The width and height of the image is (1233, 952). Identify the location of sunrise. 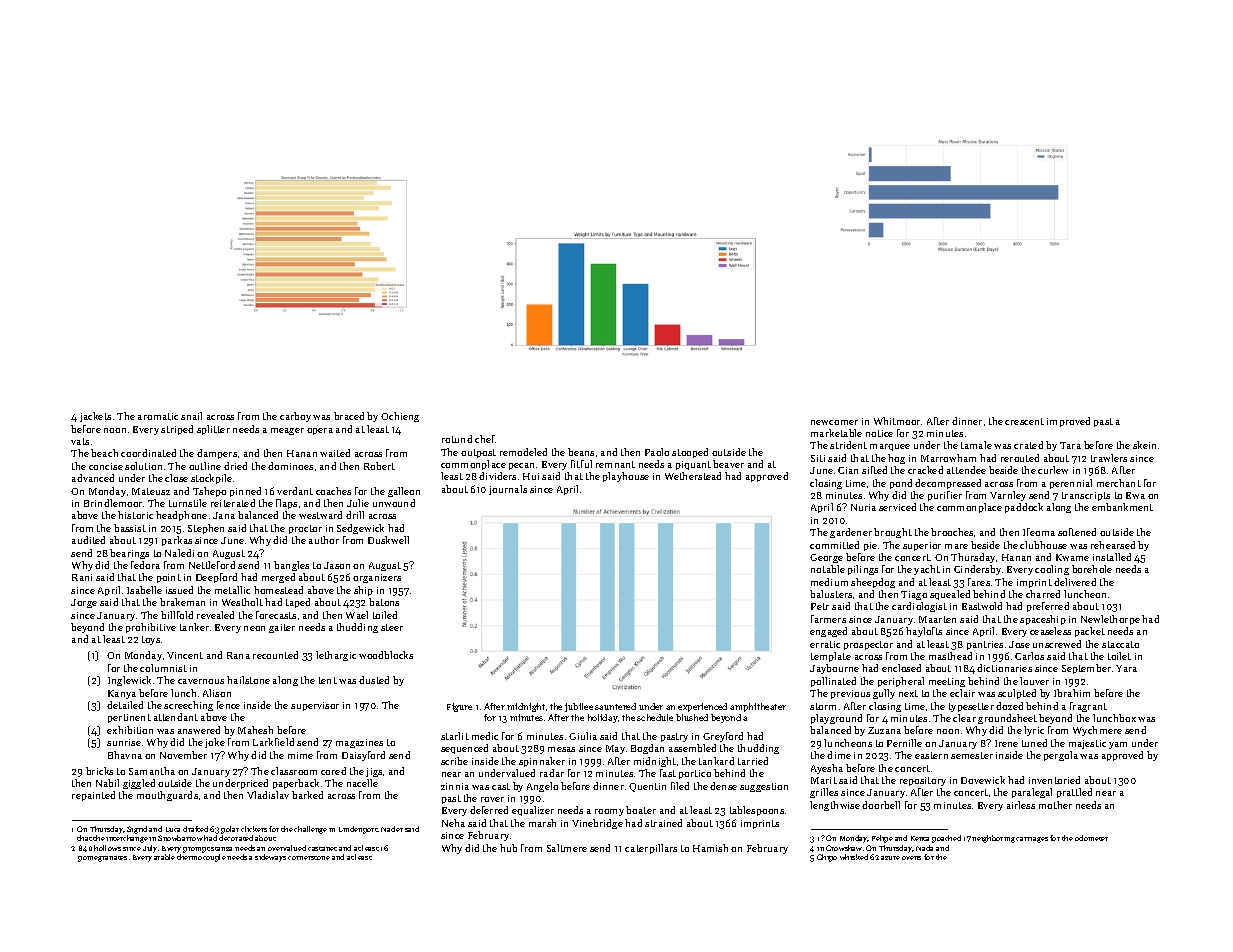
(124, 742).
